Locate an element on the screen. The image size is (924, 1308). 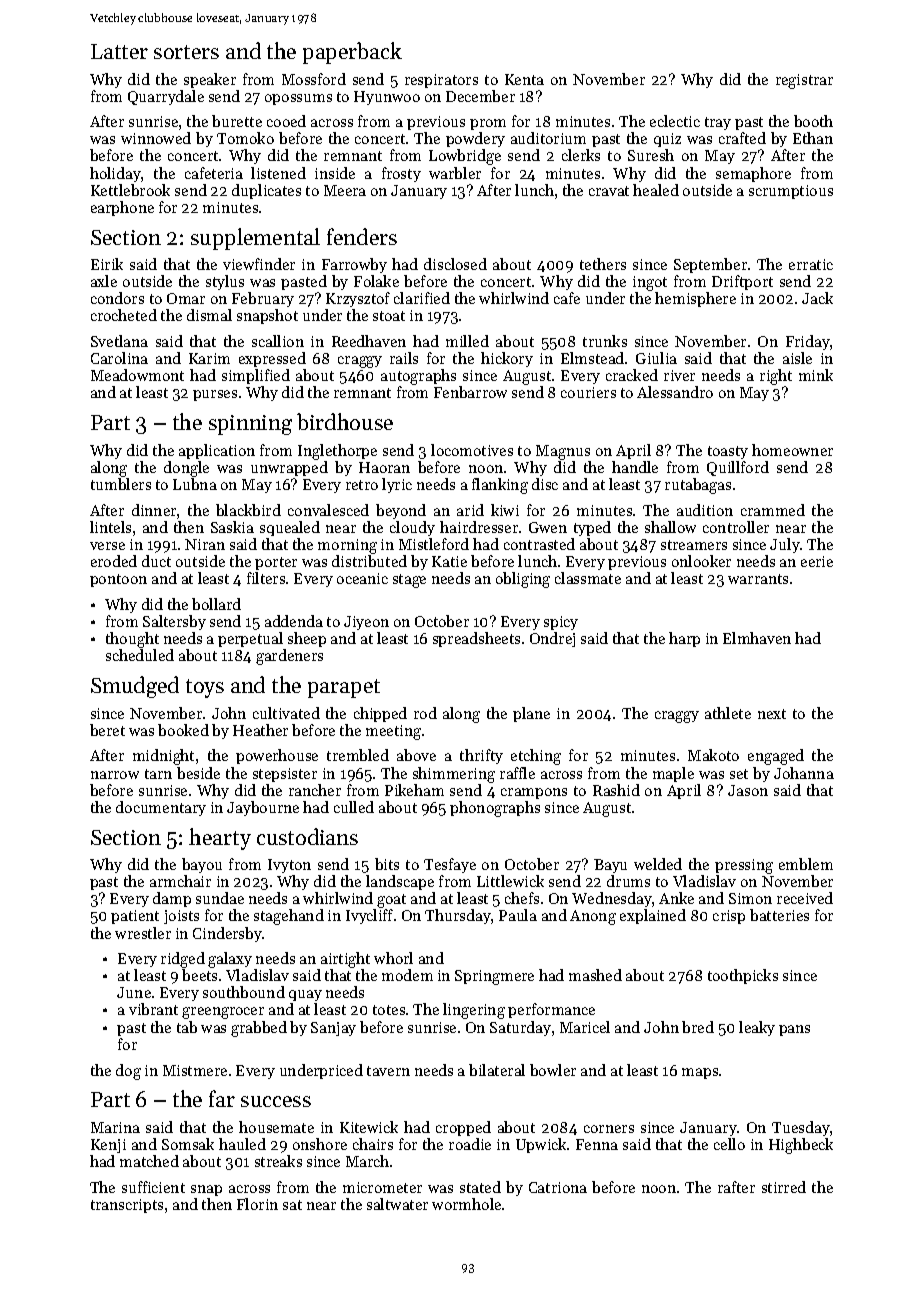
Fenna is located at coordinates (597, 1144).
